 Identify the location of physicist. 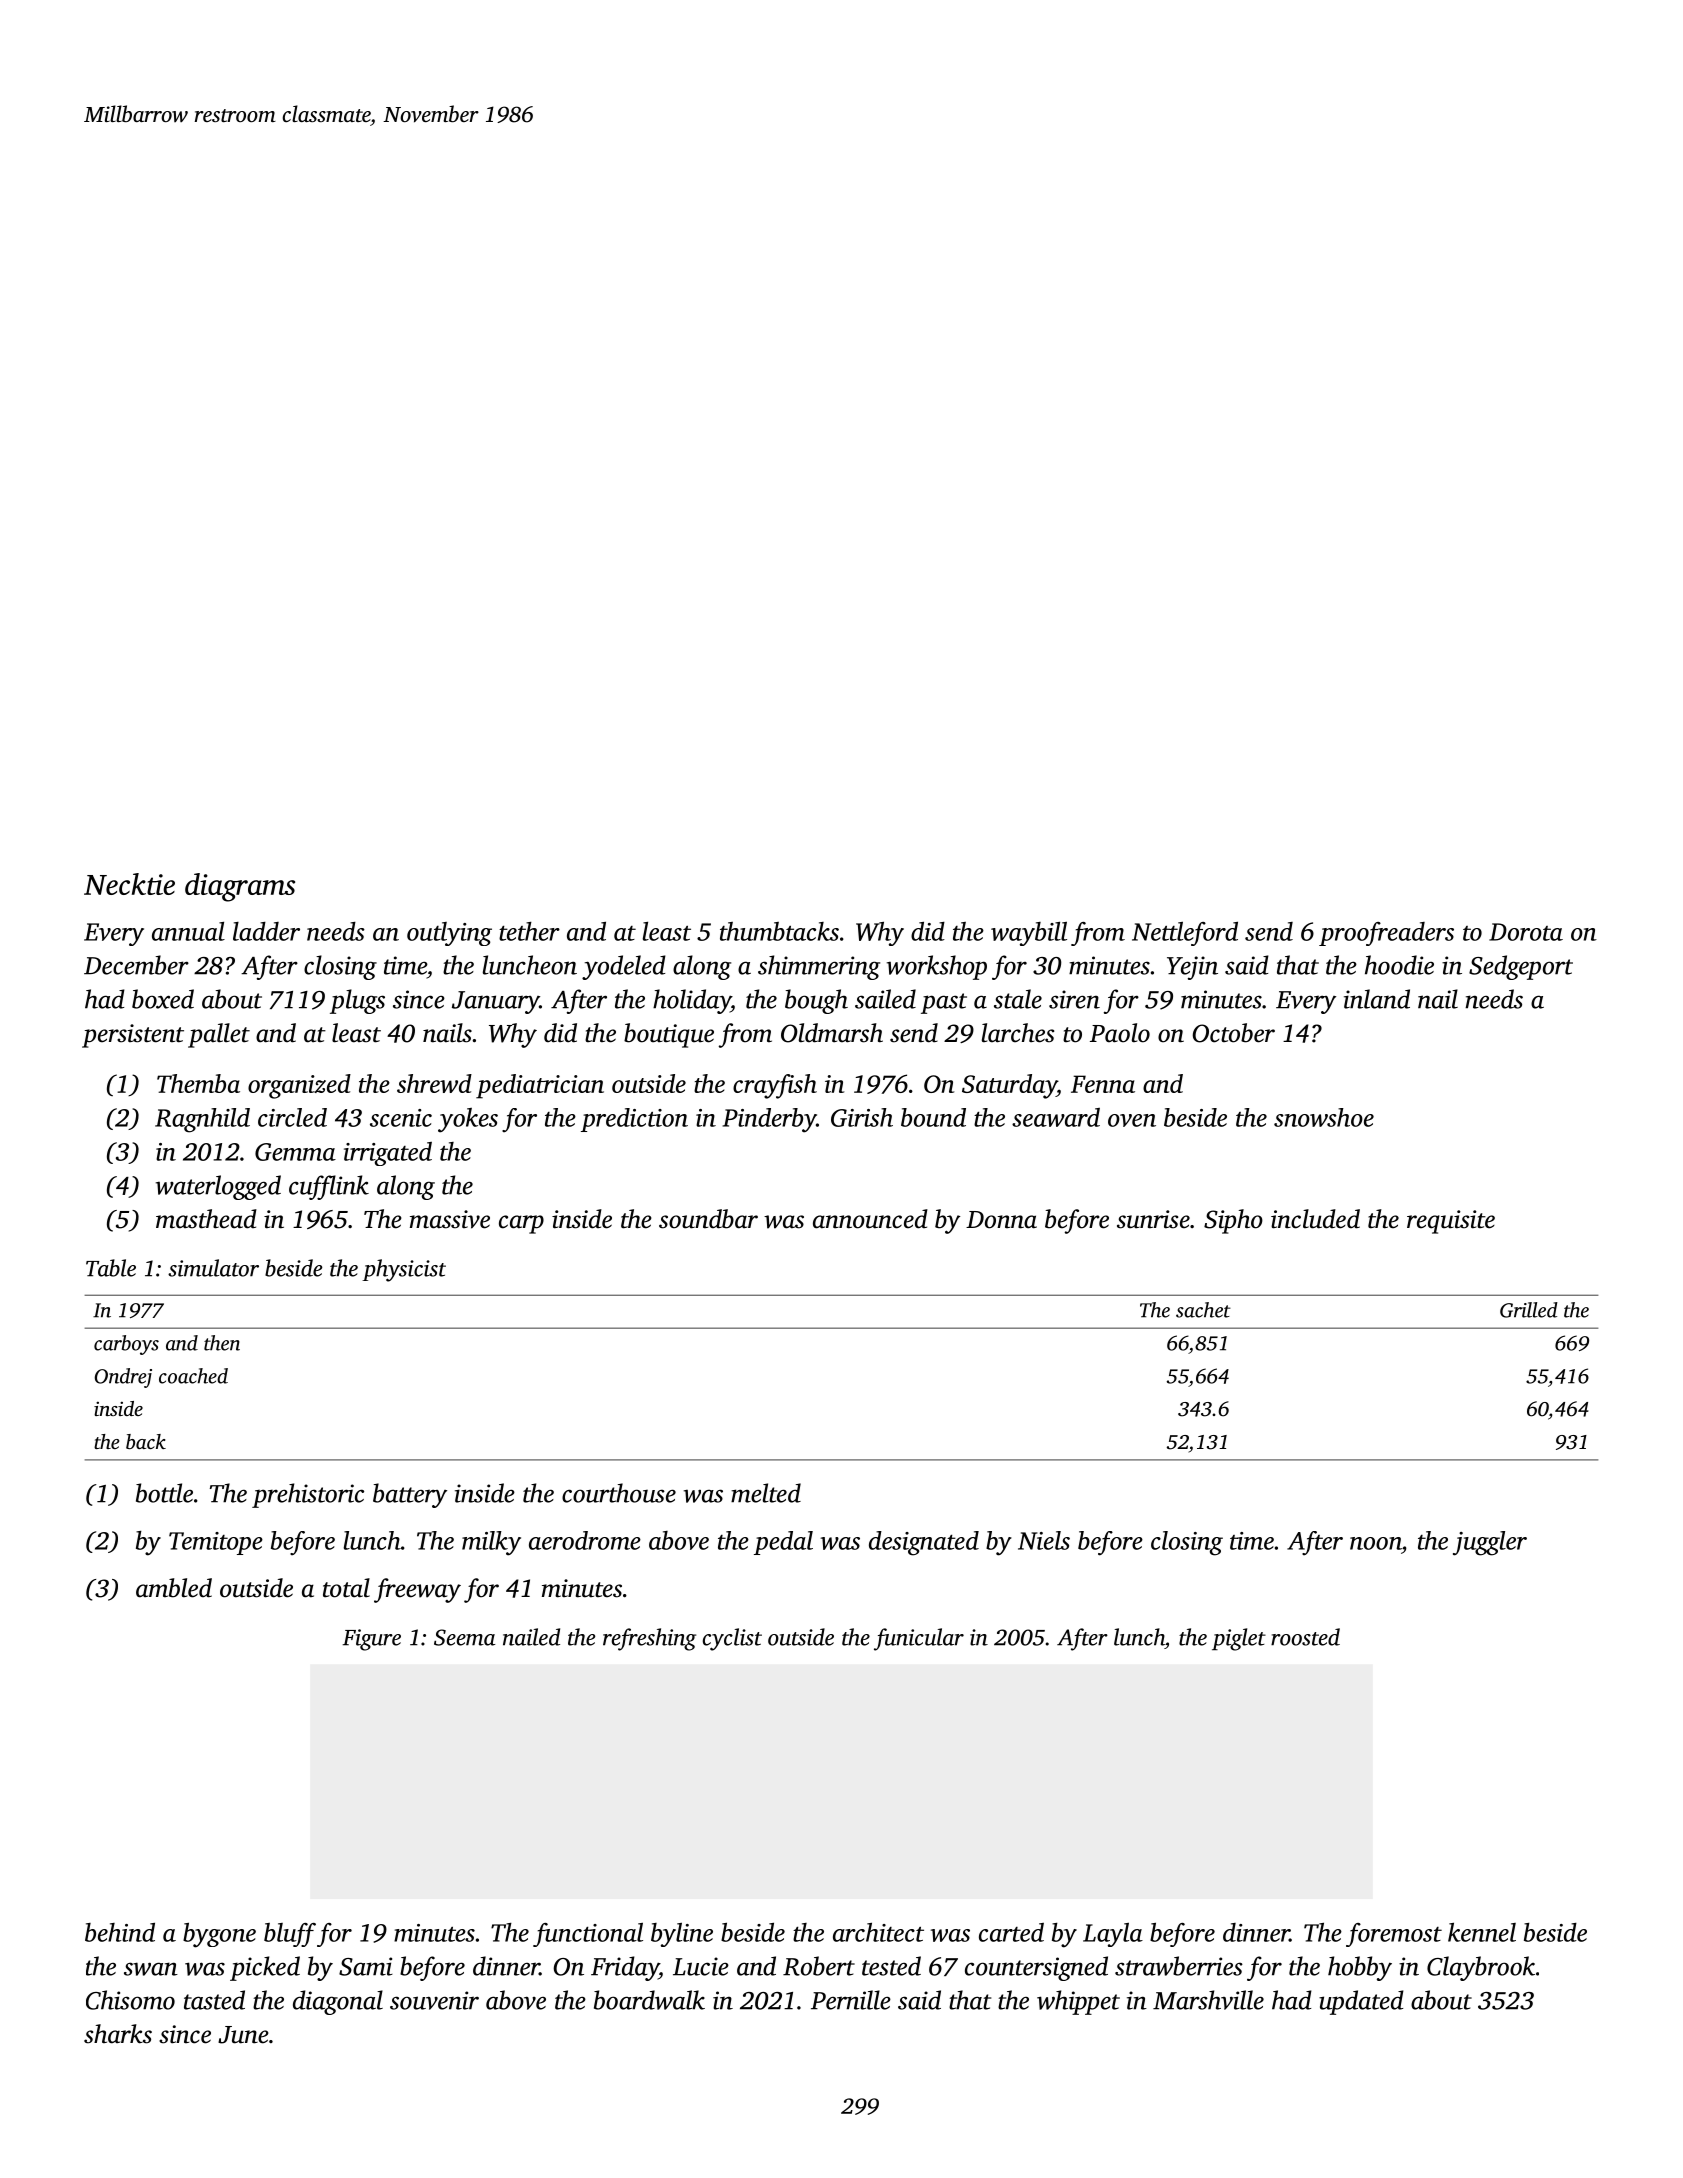
(404, 1270).
